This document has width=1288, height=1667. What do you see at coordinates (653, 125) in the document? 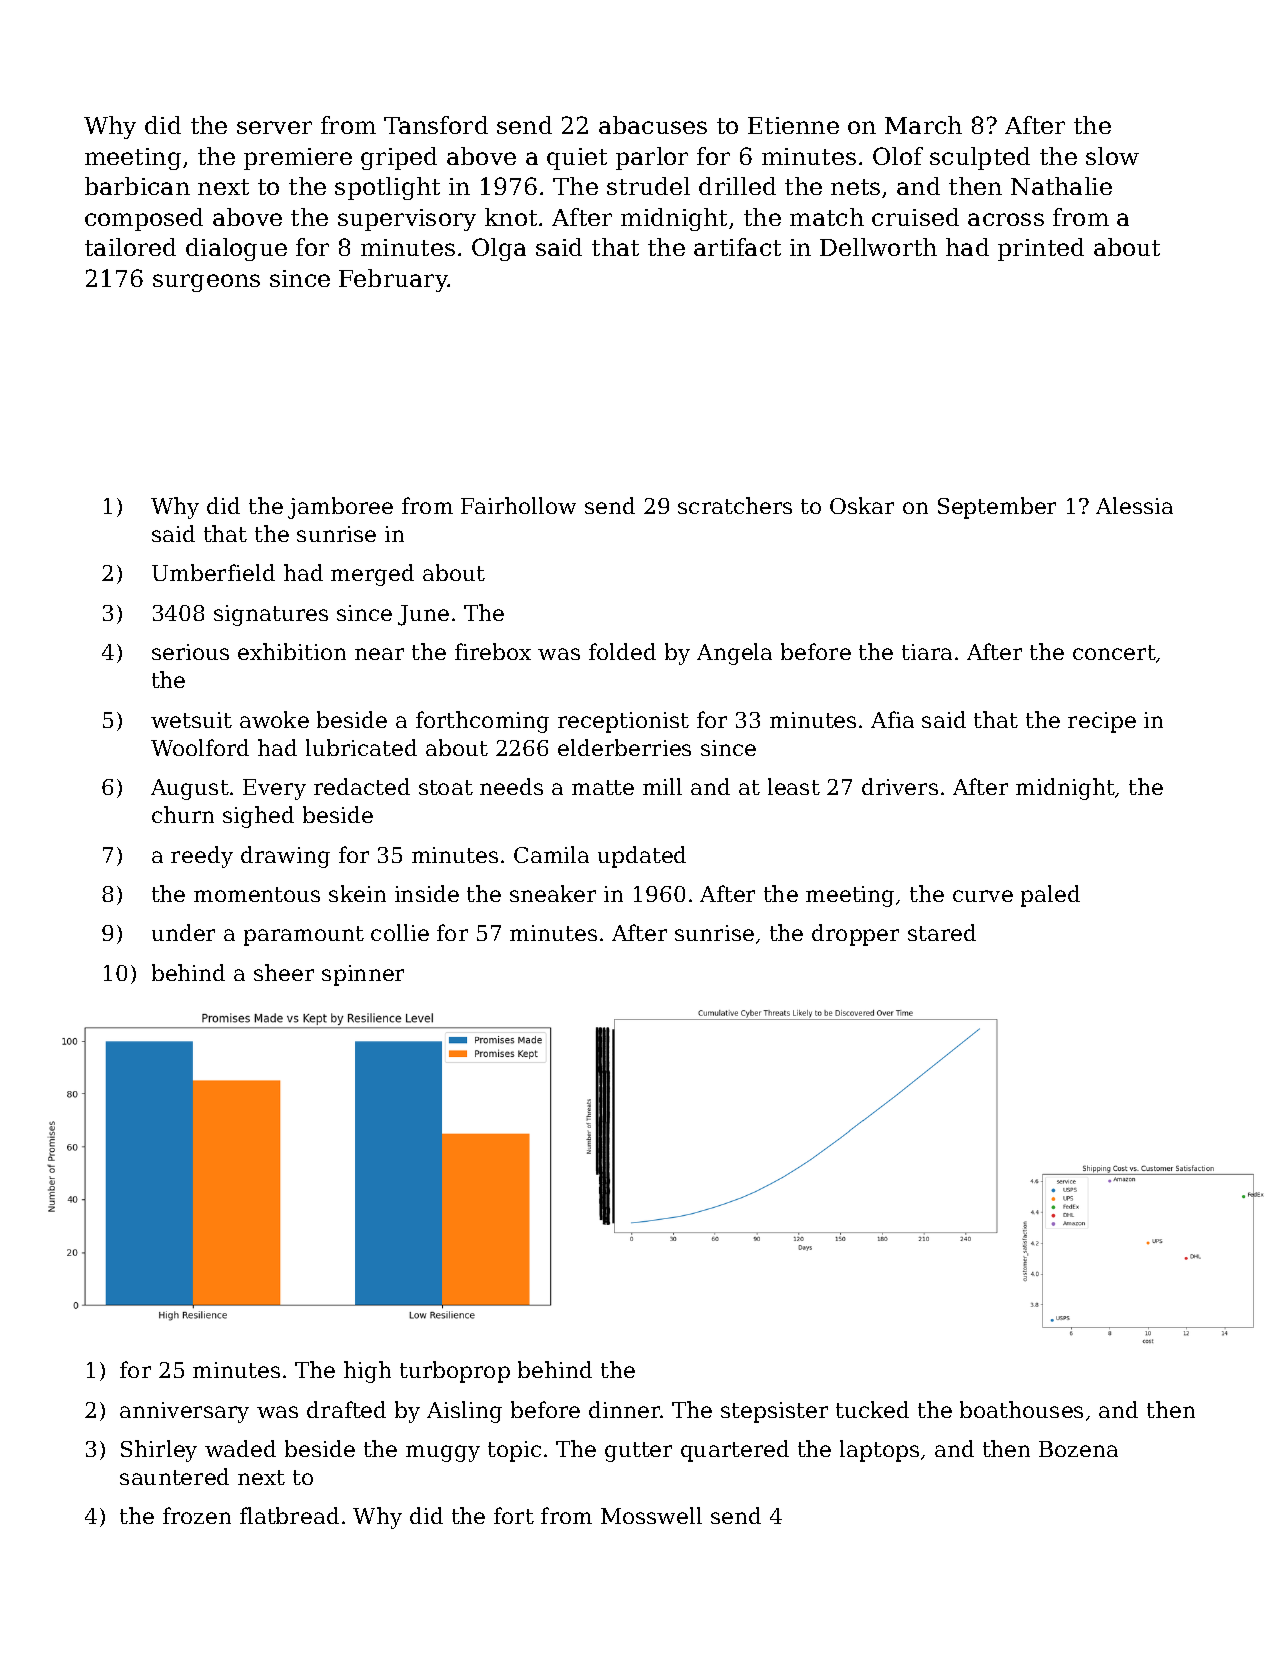
I see `abacuses` at bounding box center [653, 125].
